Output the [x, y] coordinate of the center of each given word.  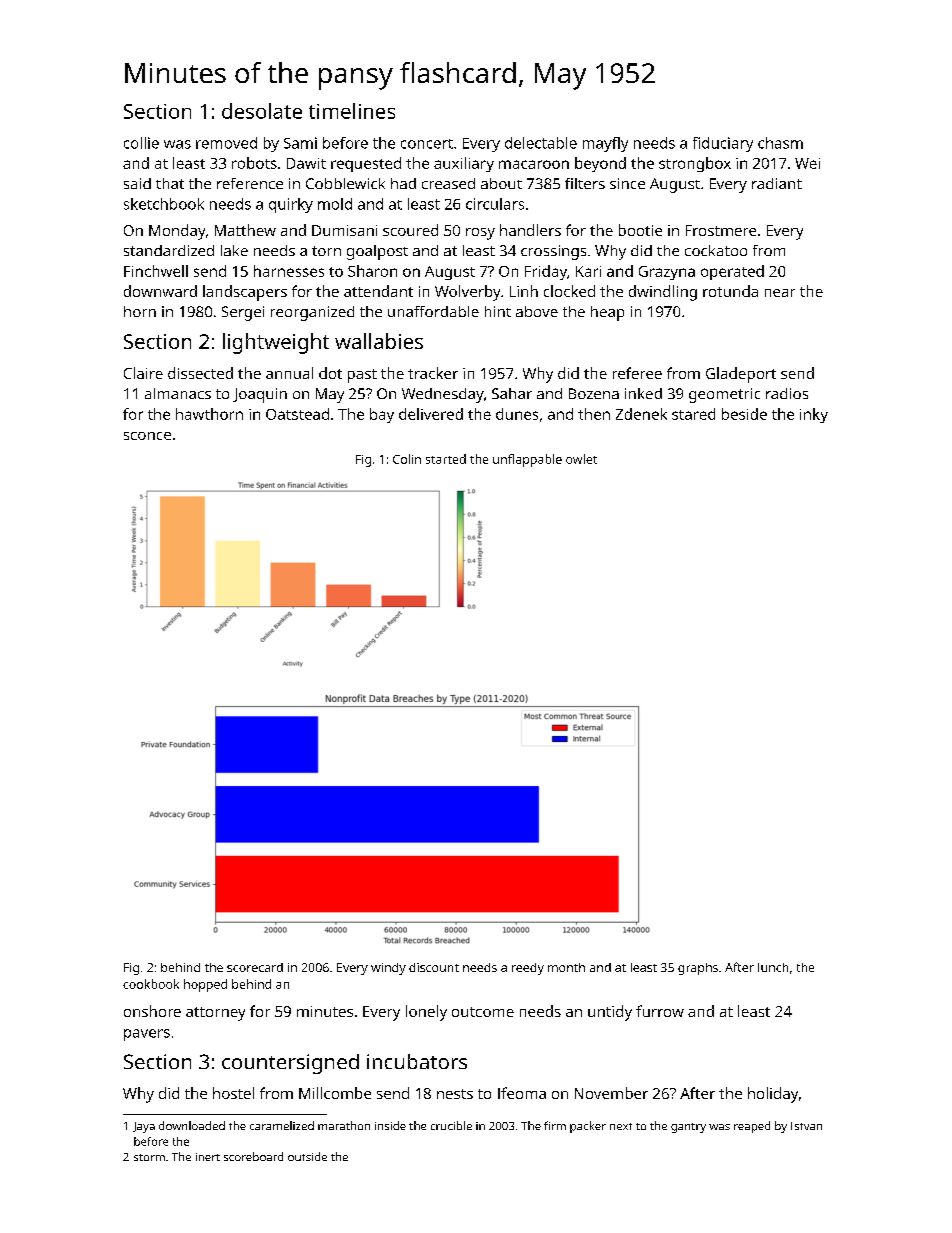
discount [434, 967]
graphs [698, 969]
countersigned [290, 1064]
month [566, 967]
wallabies [379, 341]
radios [787, 393]
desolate [262, 111]
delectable [541, 143]
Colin [407, 459]
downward [160, 291]
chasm [780, 143]
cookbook [151, 984]
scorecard [255, 967]
